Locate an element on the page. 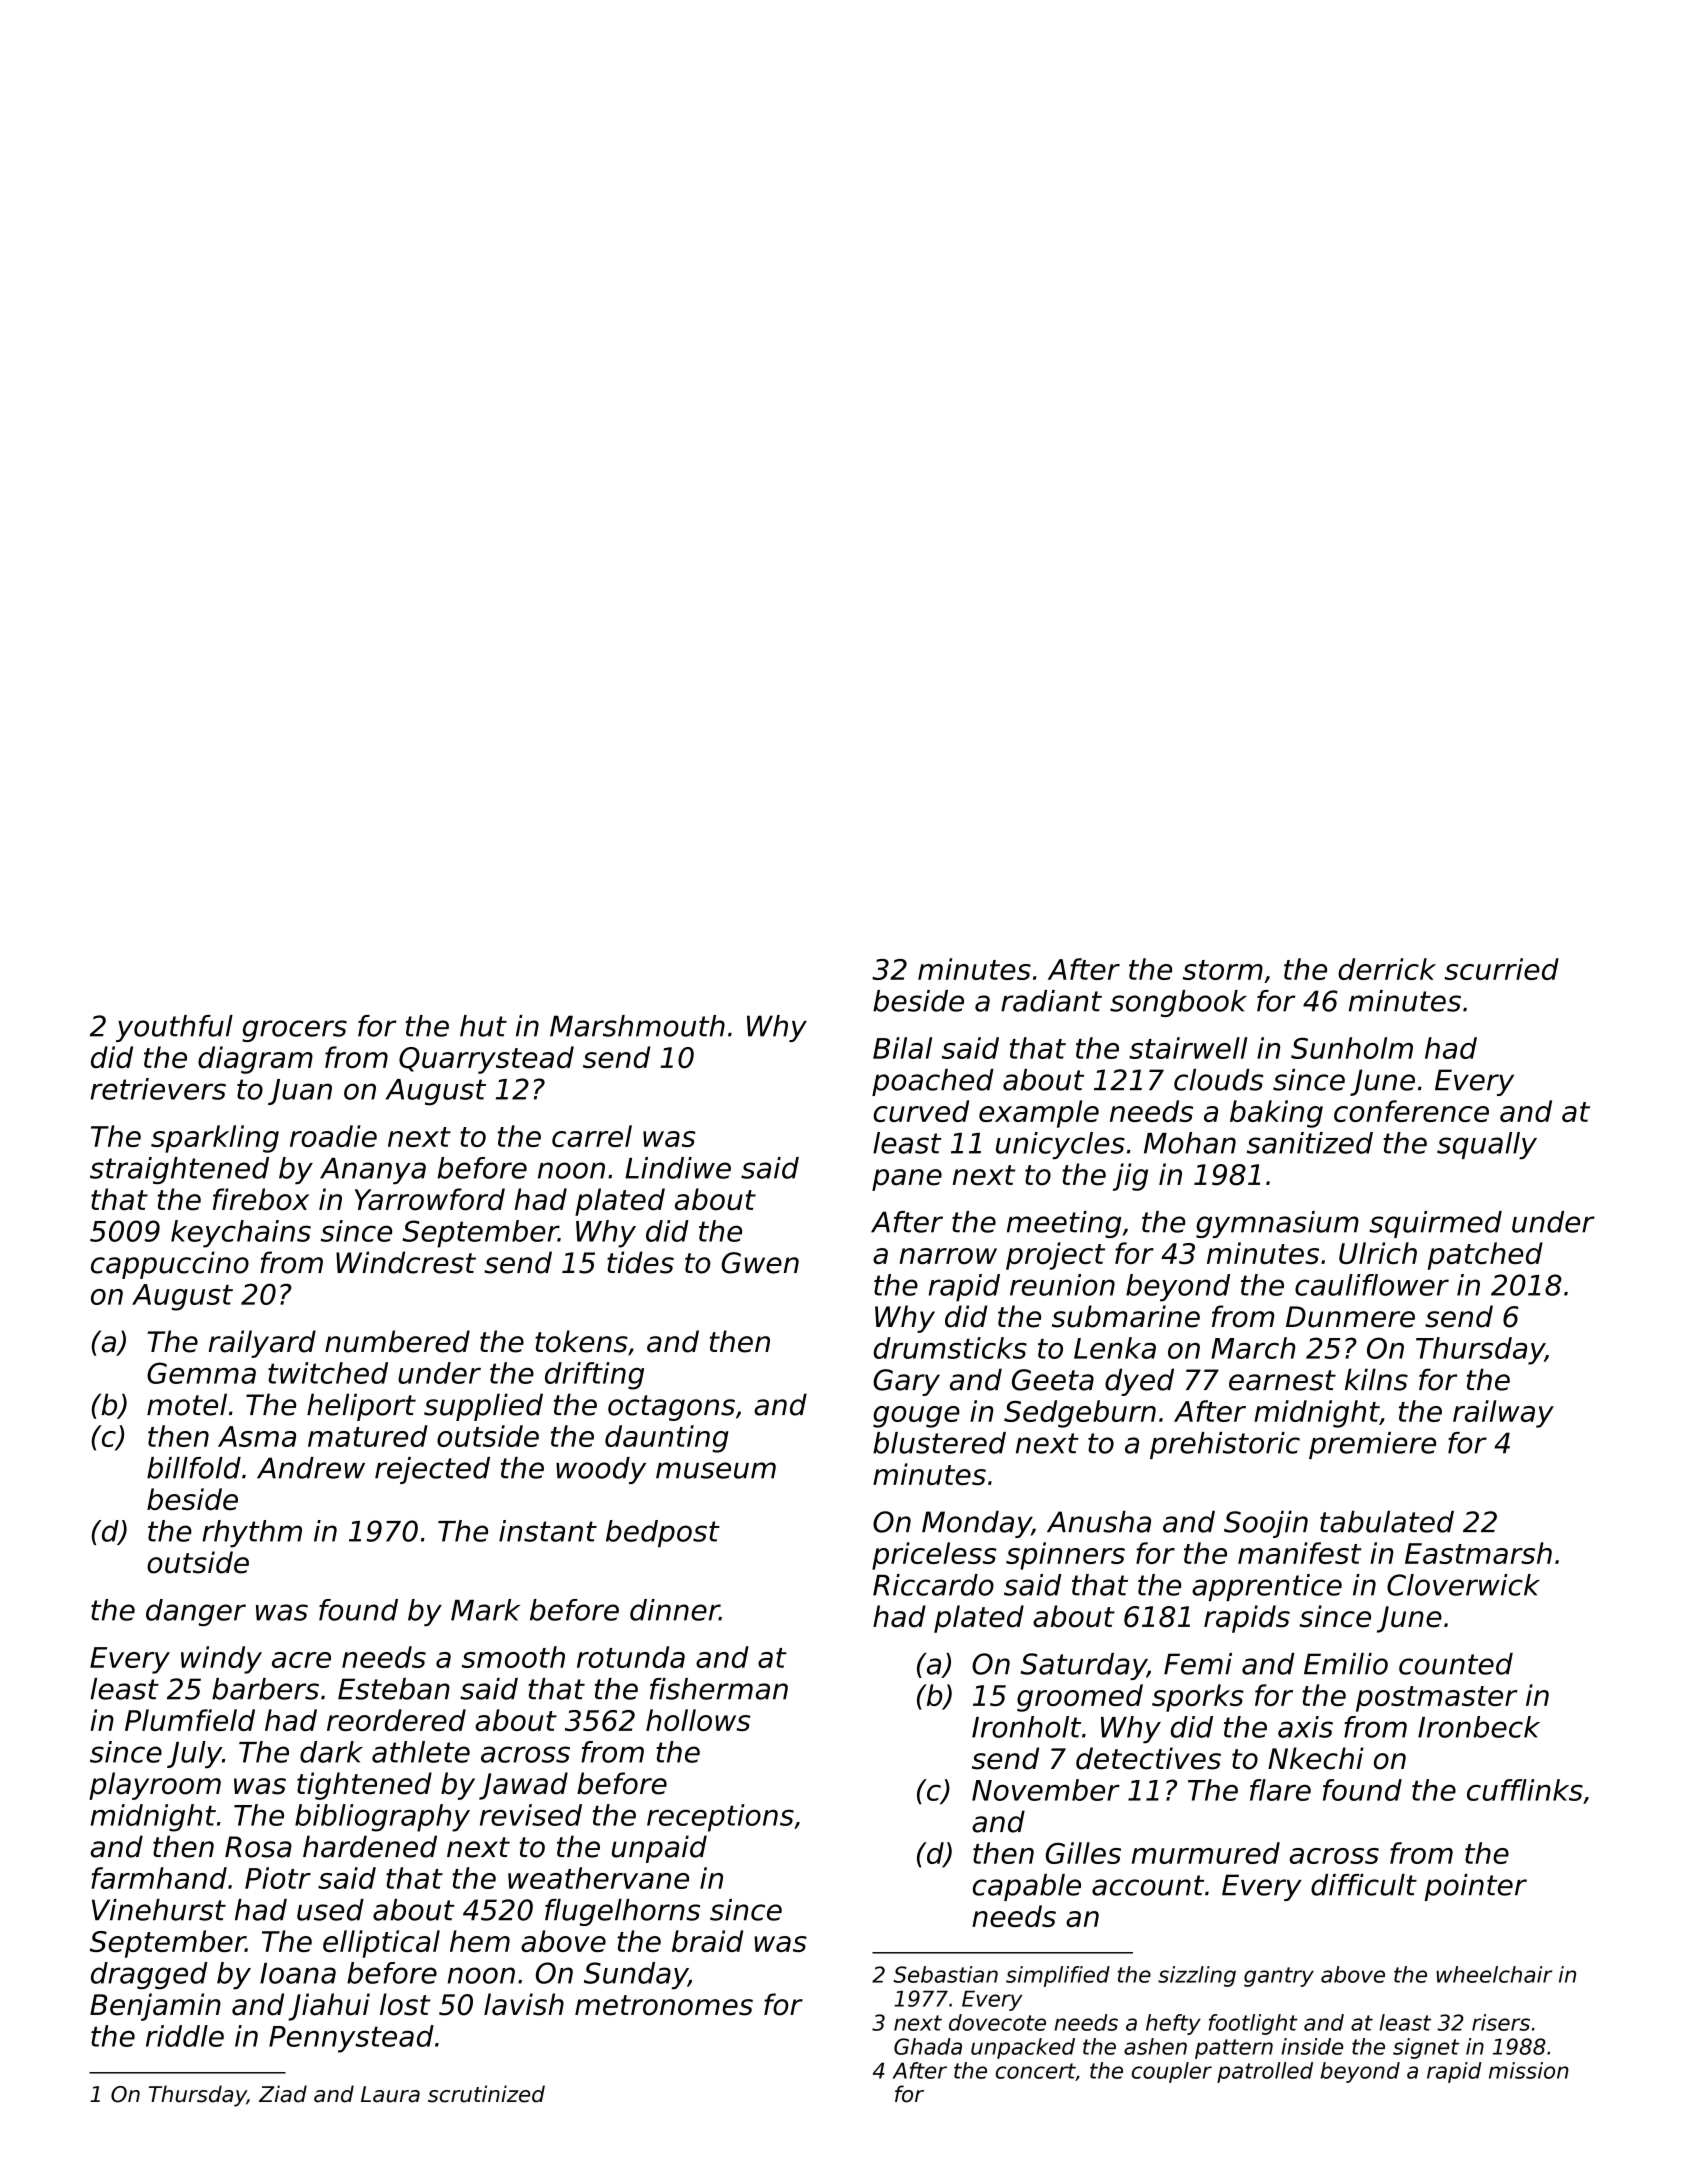 This image has width=1683, height=2178. Nkechi is located at coordinates (1316, 1758).
